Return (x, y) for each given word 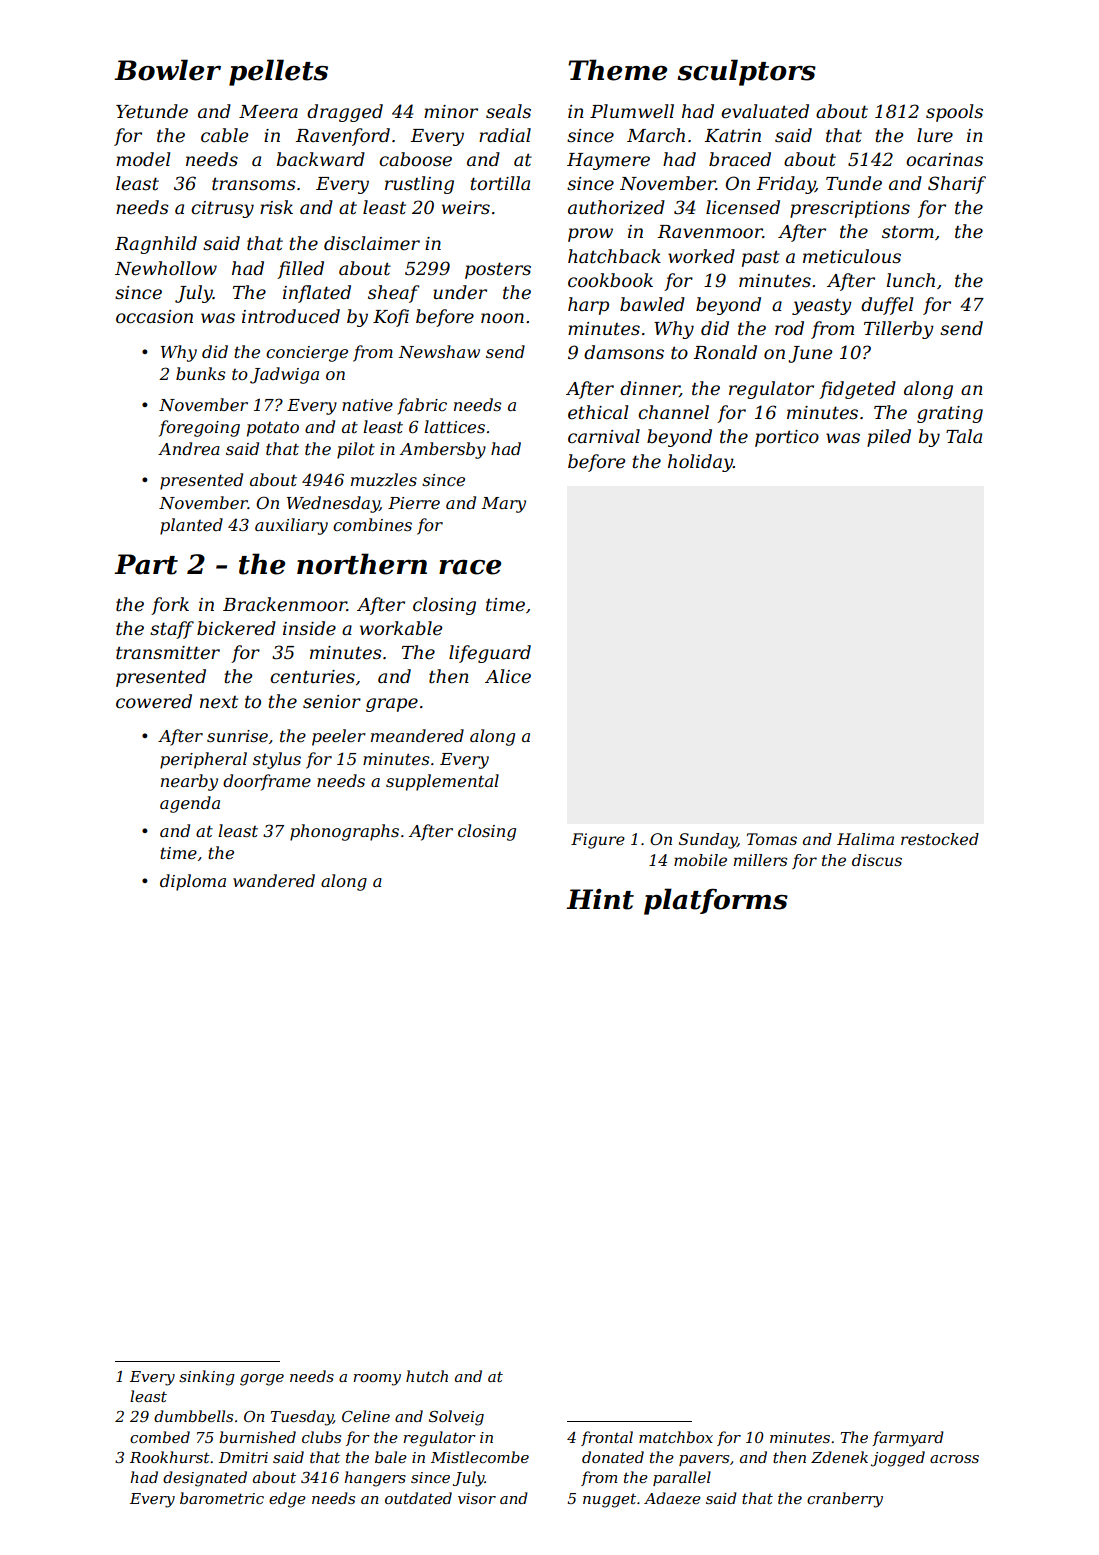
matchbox (676, 1437)
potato (273, 429)
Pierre (414, 503)
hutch (427, 1376)
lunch (911, 280)
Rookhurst (170, 1457)
